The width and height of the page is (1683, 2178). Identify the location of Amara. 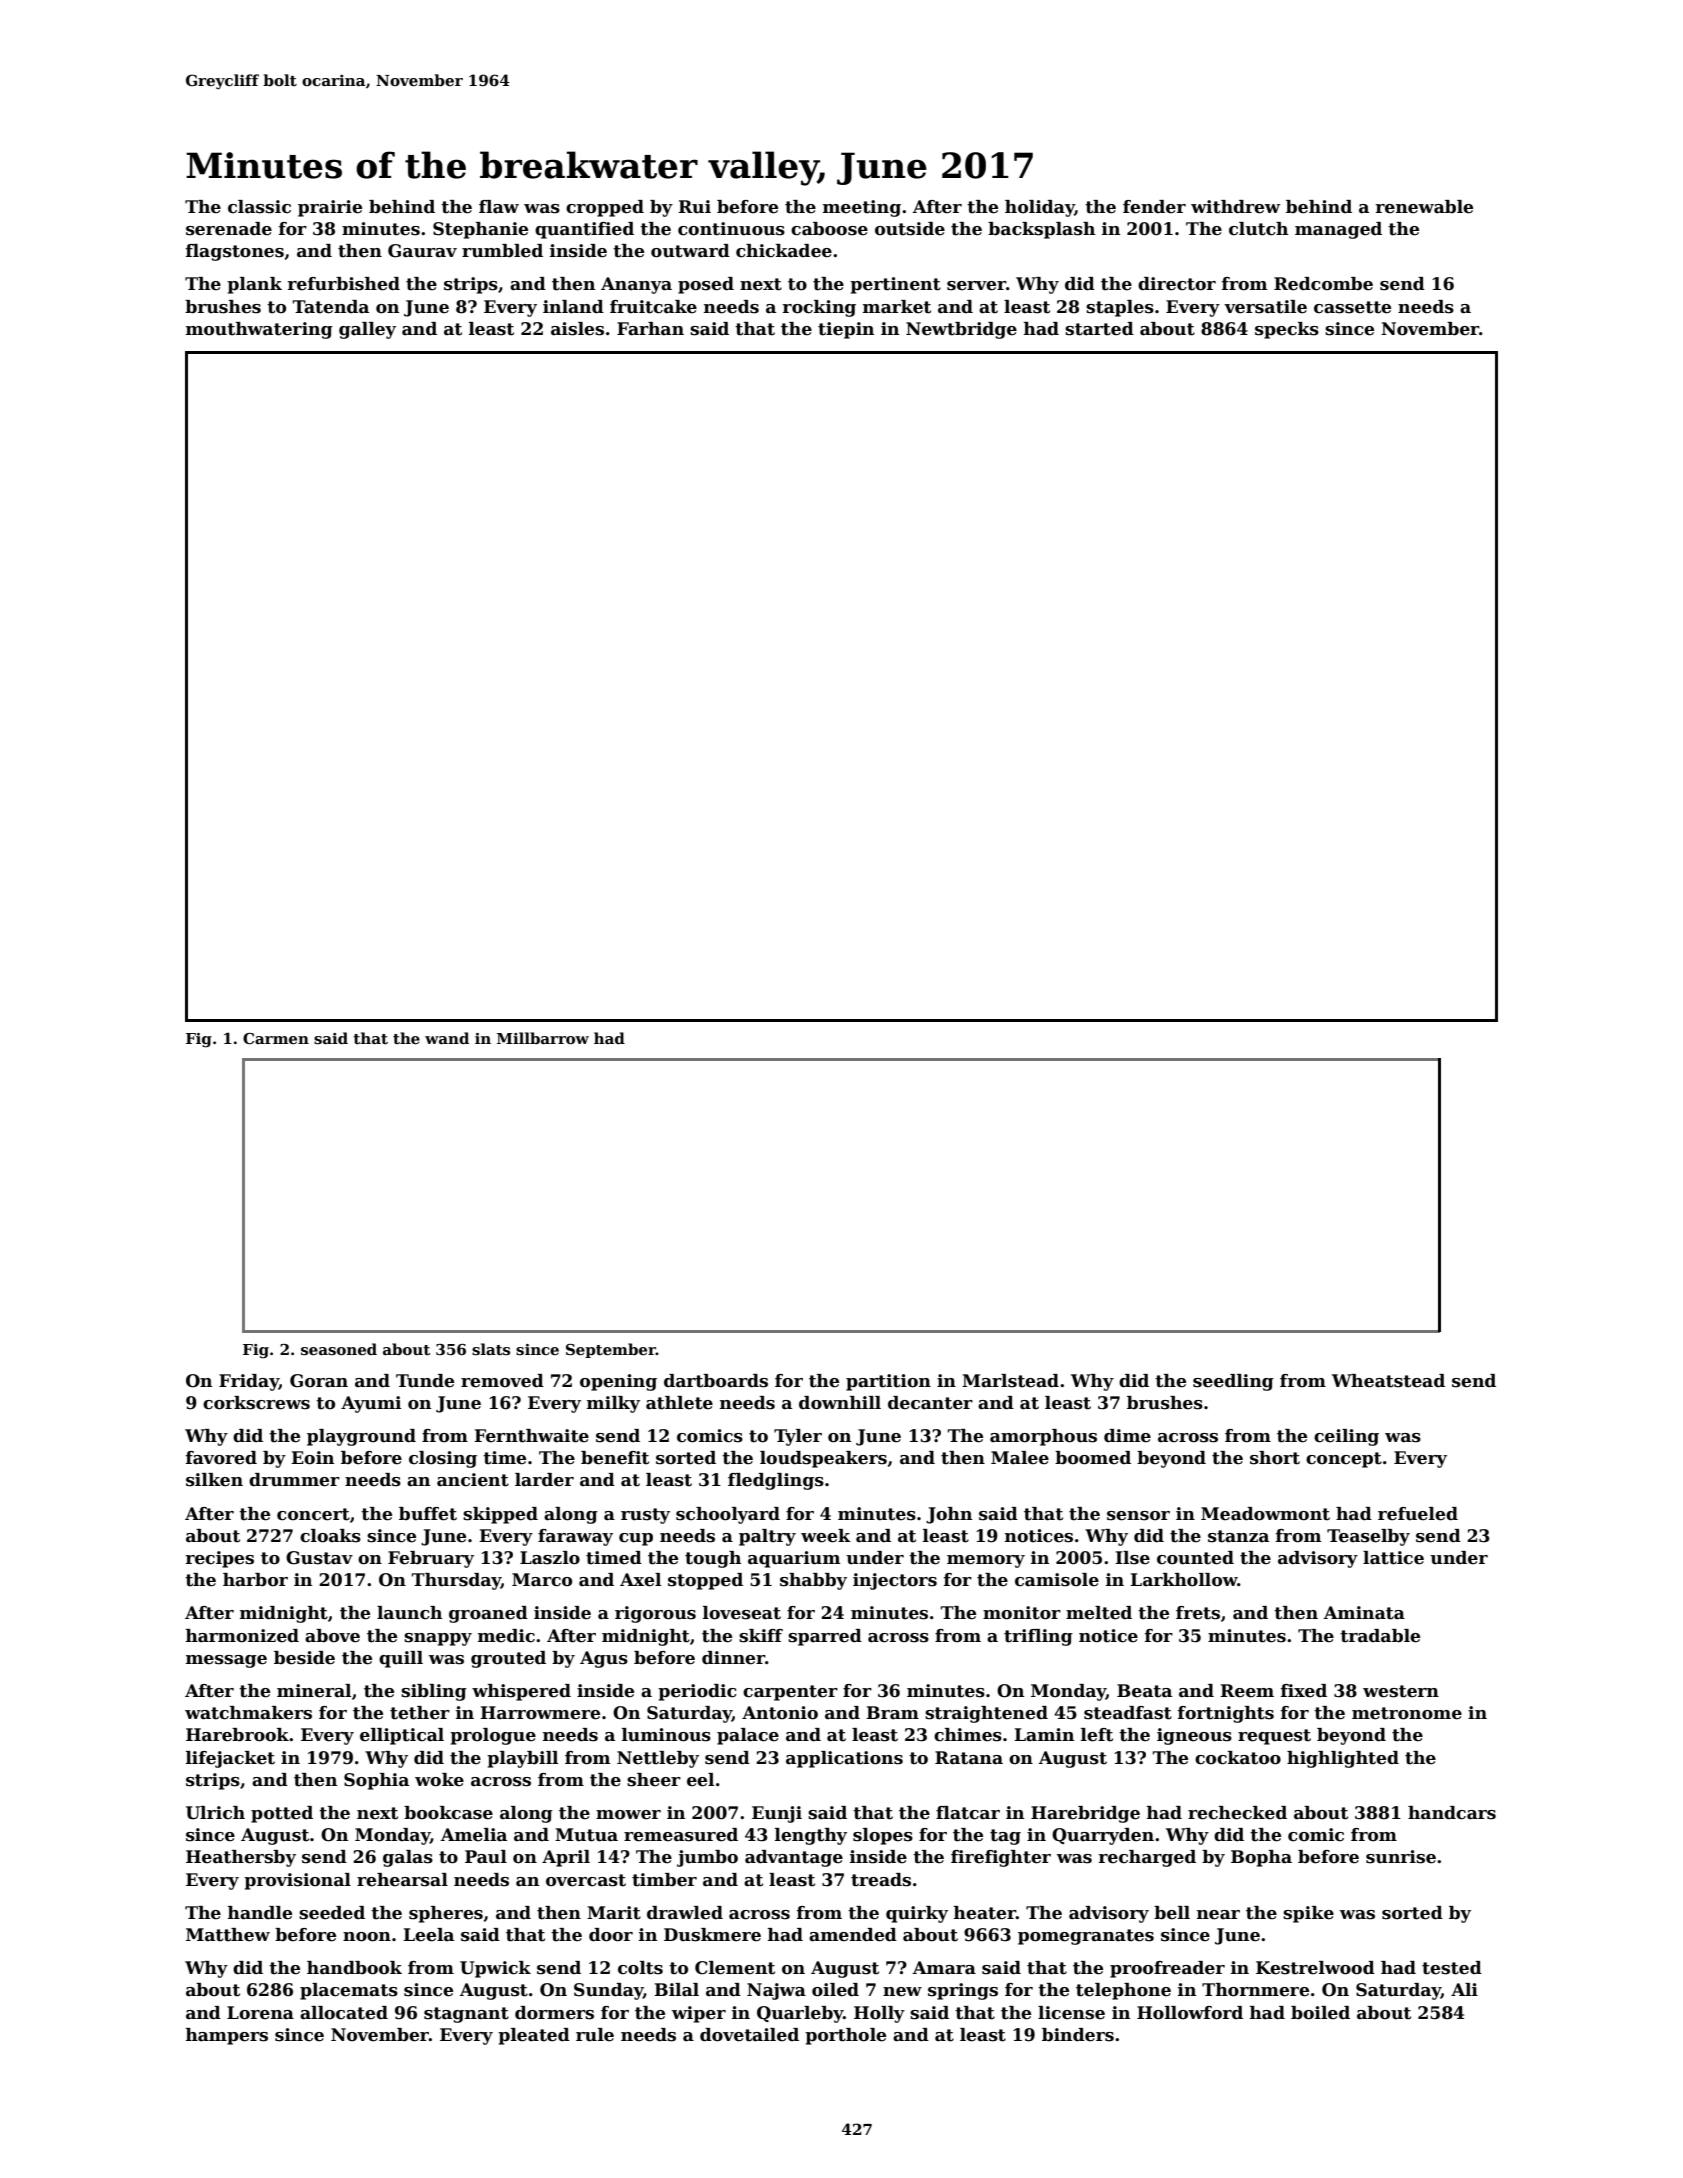
(944, 1968).
